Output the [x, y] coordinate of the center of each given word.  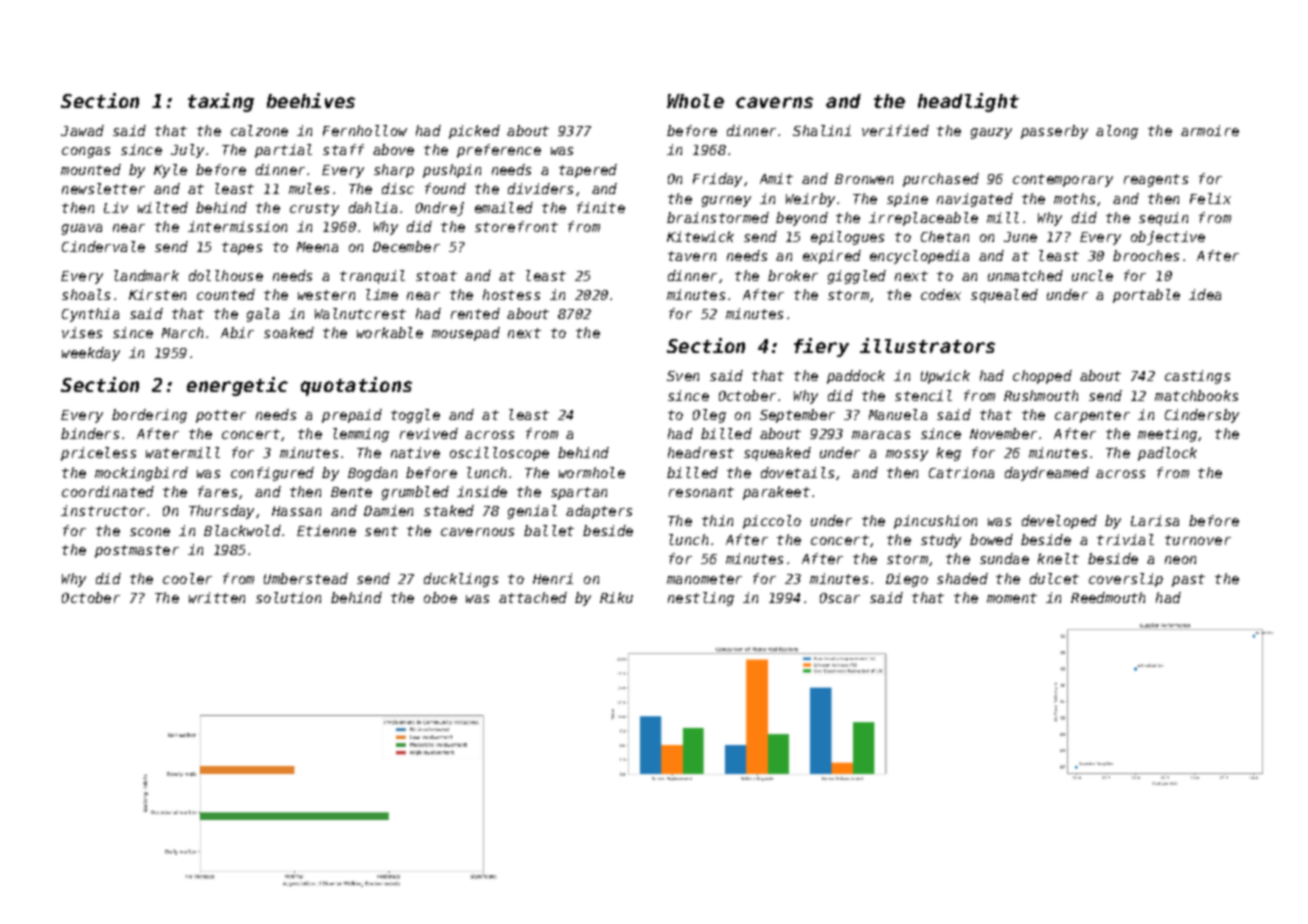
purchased [941, 180]
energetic [237, 386]
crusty [314, 209]
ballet [549, 530]
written [217, 597]
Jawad [82, 130]
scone [150, 532]
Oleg [709, 416]
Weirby [810, 200]
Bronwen [864, 179]
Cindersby [1202, 416]
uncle [1092, 275]
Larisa [1155, 520]
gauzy [991, 133]
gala [263, 315]
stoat [436, 276]
